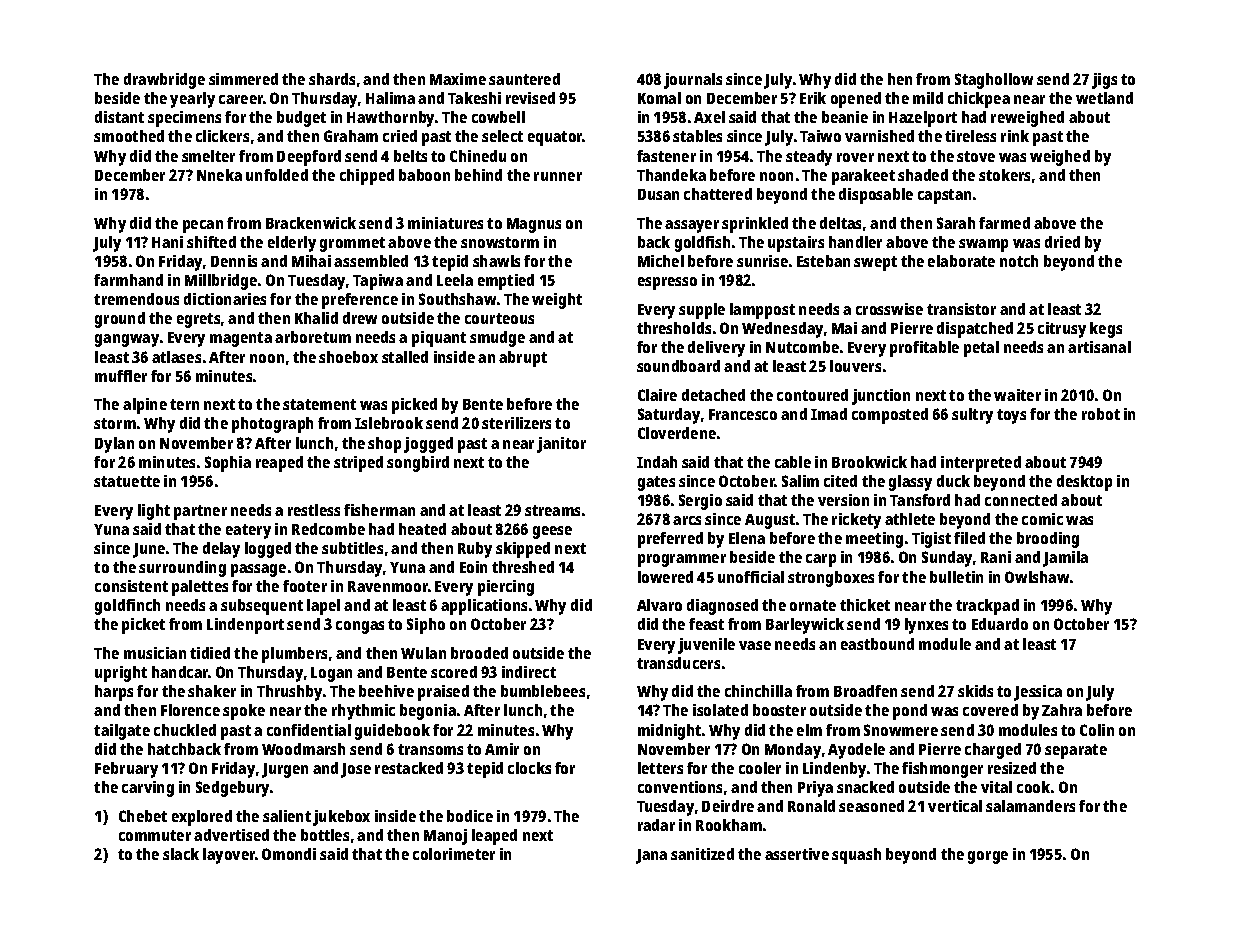  I want to click on Mai, so click(844, 328).
